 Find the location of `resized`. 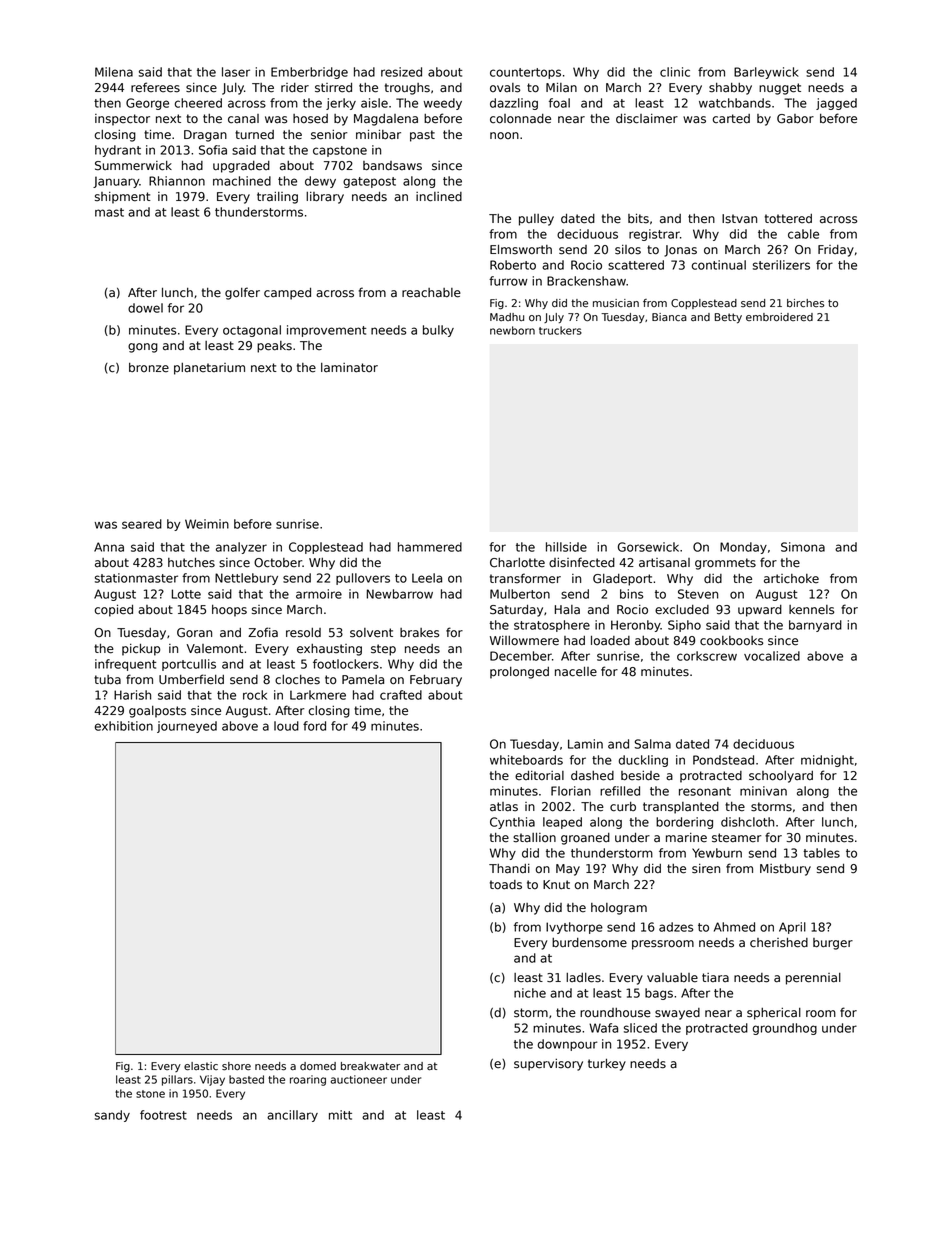

resized is located at coordinates (401, 72).
